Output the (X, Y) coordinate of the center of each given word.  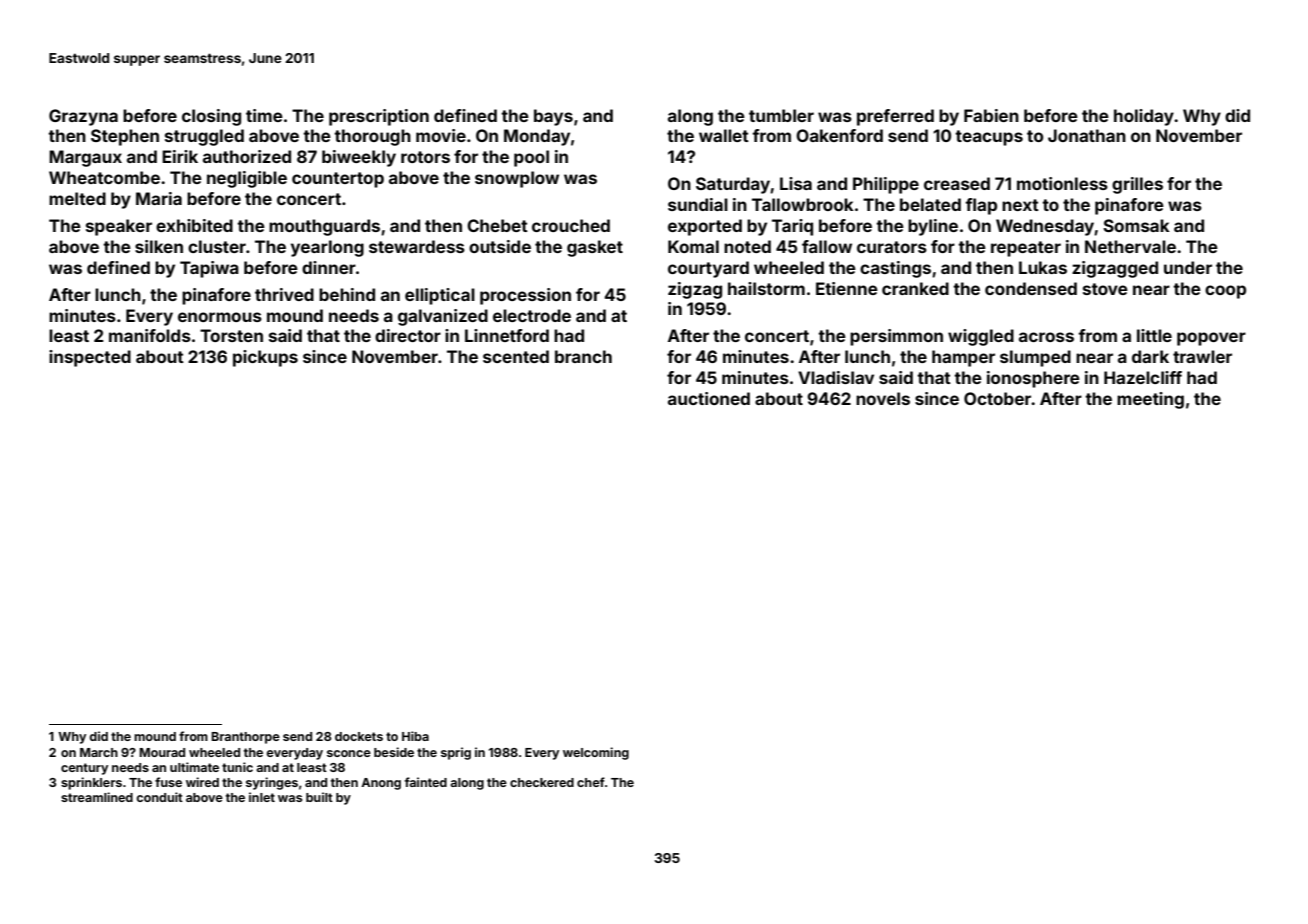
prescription (379, 117)
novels (883, 398)
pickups (265, 358)
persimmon (896, 337)
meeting (1150, 400)
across (1046, 337)
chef (591, 782)
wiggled (981, 337)
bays (553, 117)
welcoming (596, 753)
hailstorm (766, 288)
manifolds (150, 335)
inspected (90, 358)
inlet (262, 797)
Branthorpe (245, 738)
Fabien (991, 115)
